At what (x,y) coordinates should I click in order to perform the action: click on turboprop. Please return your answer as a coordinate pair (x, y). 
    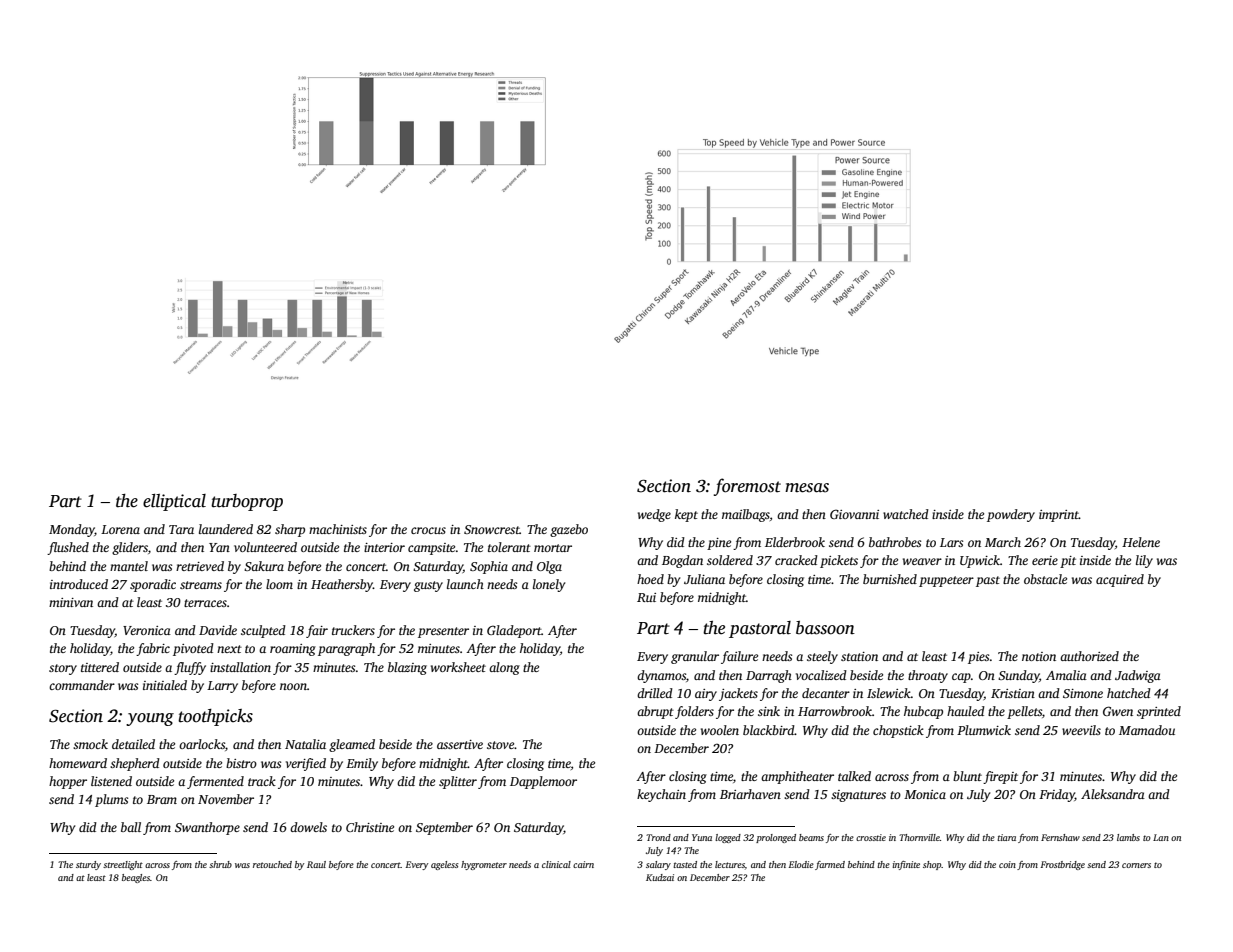
    Looking at the image, I should click on (247, 502).
